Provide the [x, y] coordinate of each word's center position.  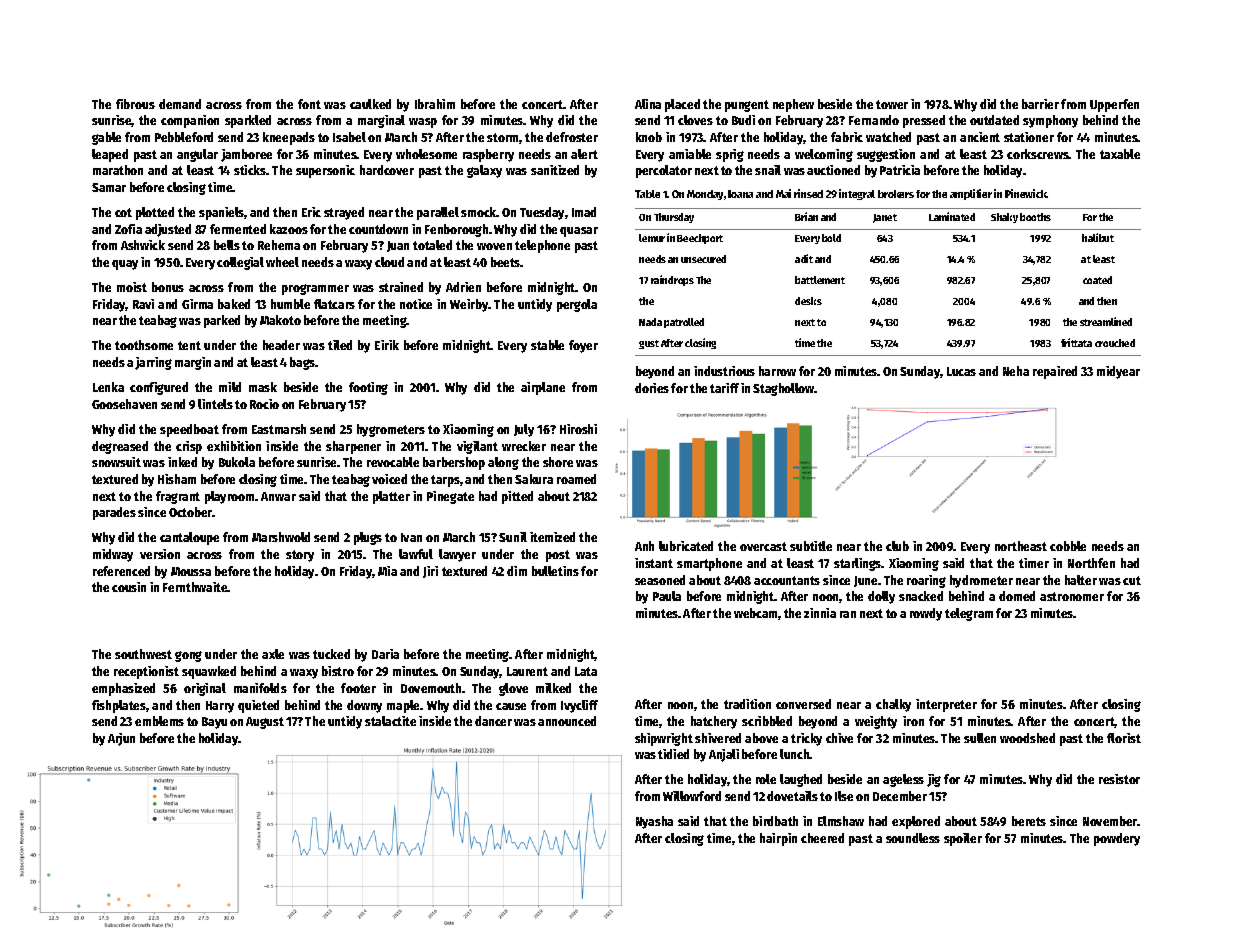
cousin [129, 587]
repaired [1055, 372]
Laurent [527, 671]
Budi [743, 120]
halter [1081, 580]
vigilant [477, 447]
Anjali [724, 755]
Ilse [844, 796]
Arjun [121, 739]
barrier [1040, 104]
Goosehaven [124, 404]
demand [180, 104]
